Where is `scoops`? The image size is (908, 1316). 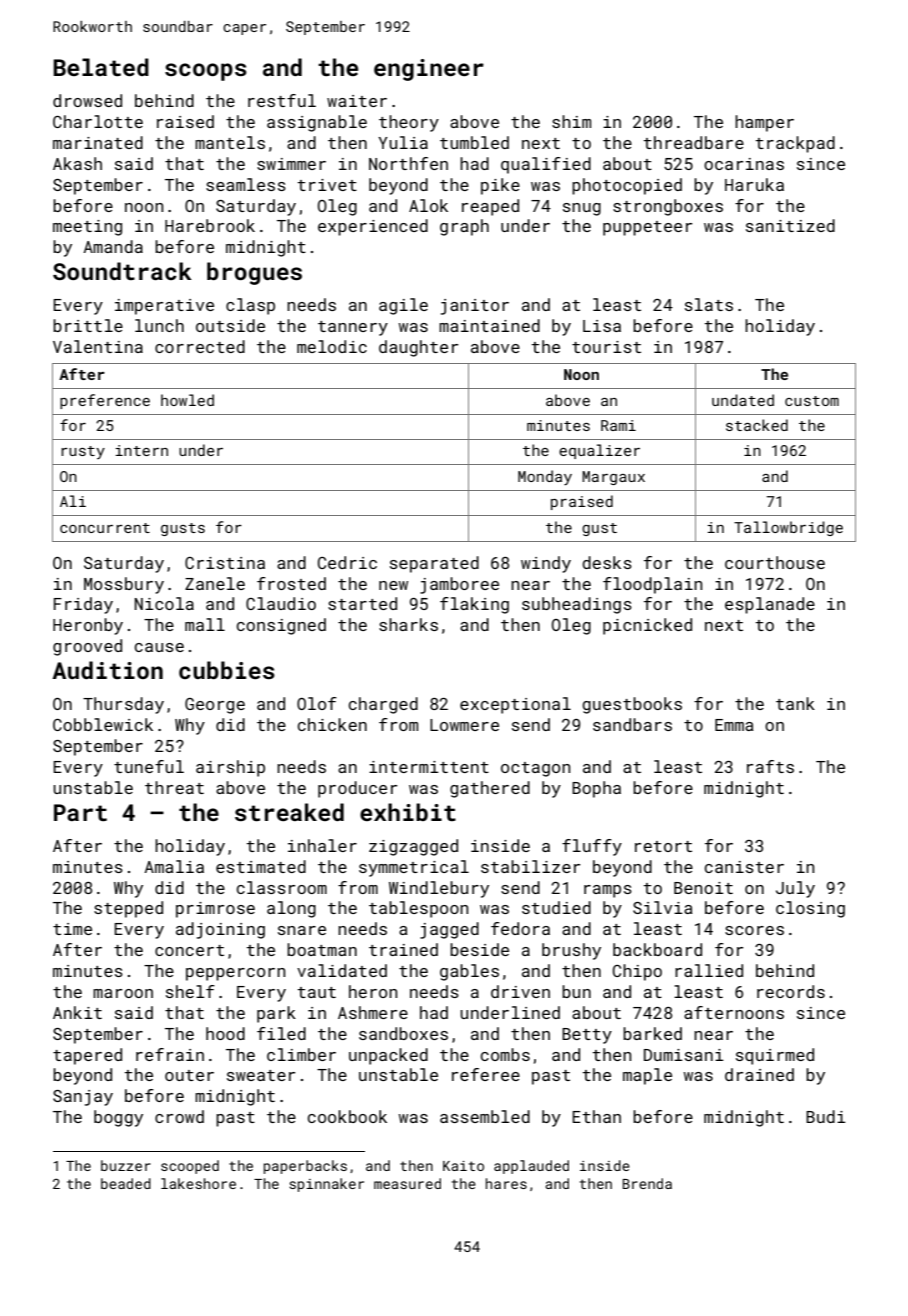 scoops is located at coordinates (206, 72).
